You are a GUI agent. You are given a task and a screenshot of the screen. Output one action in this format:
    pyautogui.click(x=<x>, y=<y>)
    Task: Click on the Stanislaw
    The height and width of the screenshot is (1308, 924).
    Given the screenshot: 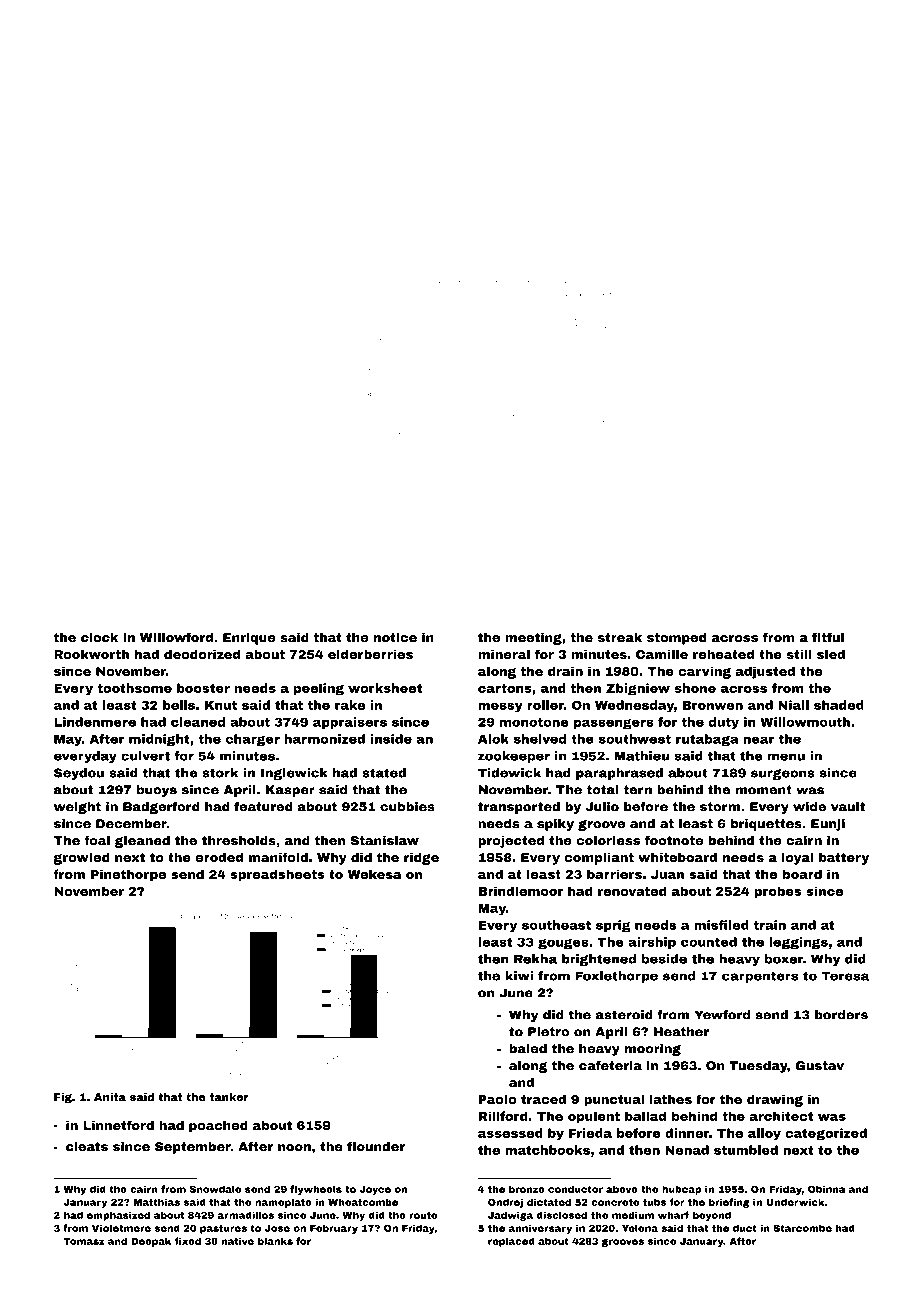 What is the action you would take?
    pyautogui.click(x=384, y=840)
